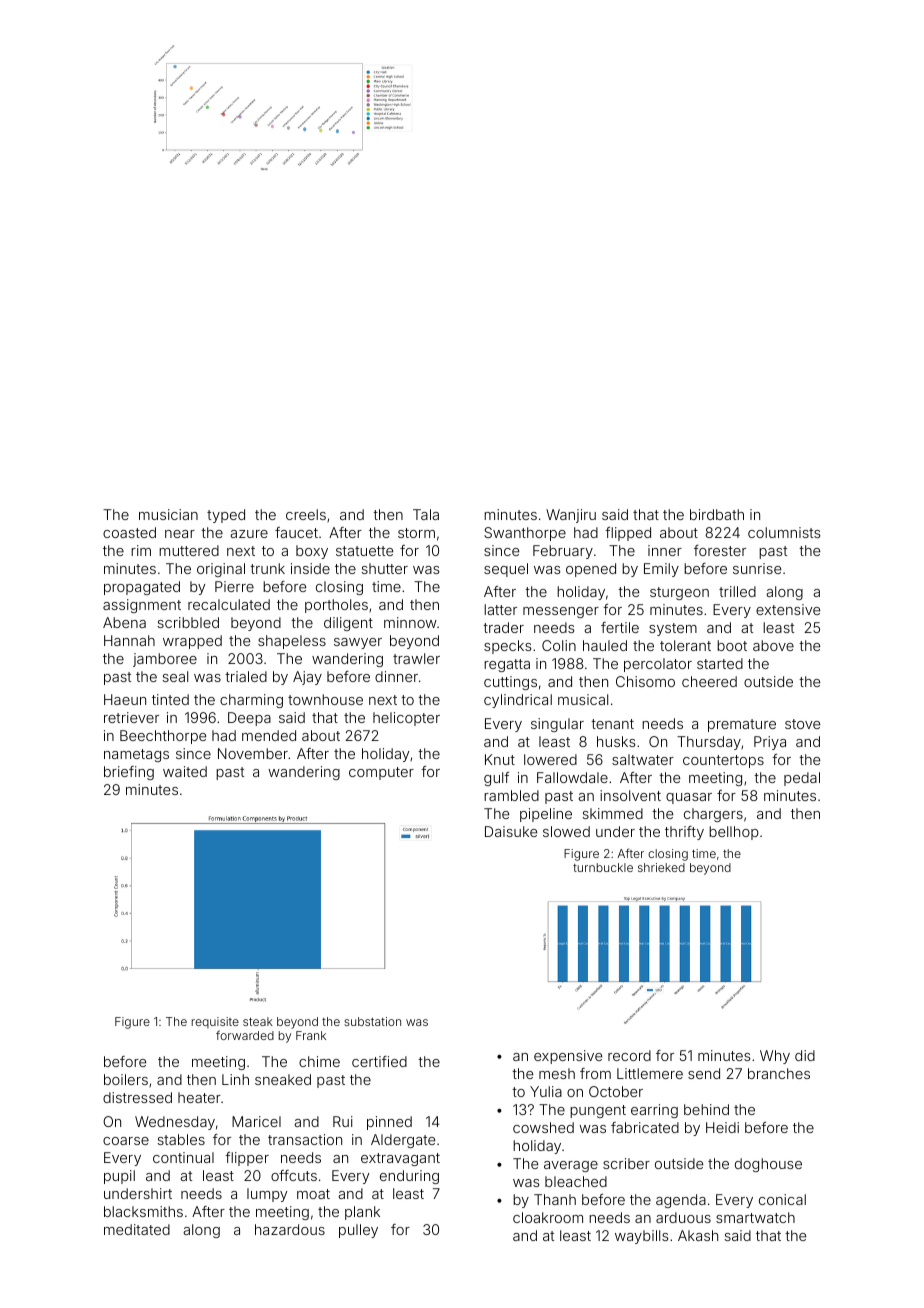 Image resolution: width=924 pixels, height=1308 pixels. Describe the element at coordinates (306, 514) in the screenshot. I see `creels` at that location.
